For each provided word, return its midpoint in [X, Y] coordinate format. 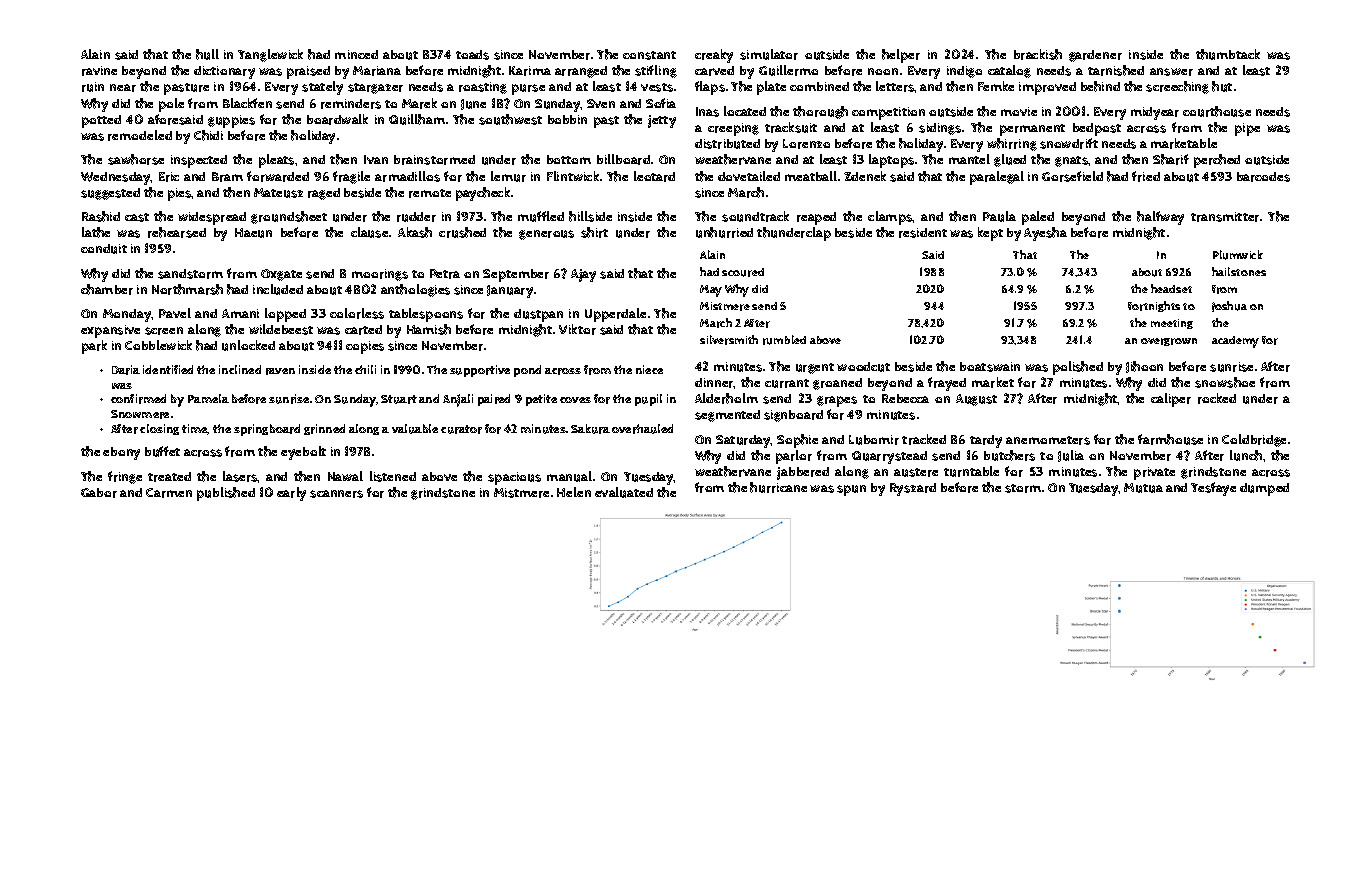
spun [851, 490]
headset [1171, 288]
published [226, 494]
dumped [1264, 489]
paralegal [997, 178]
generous [546, 235]
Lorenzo [806, 144]
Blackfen [247, 103]
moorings [380, 275]
